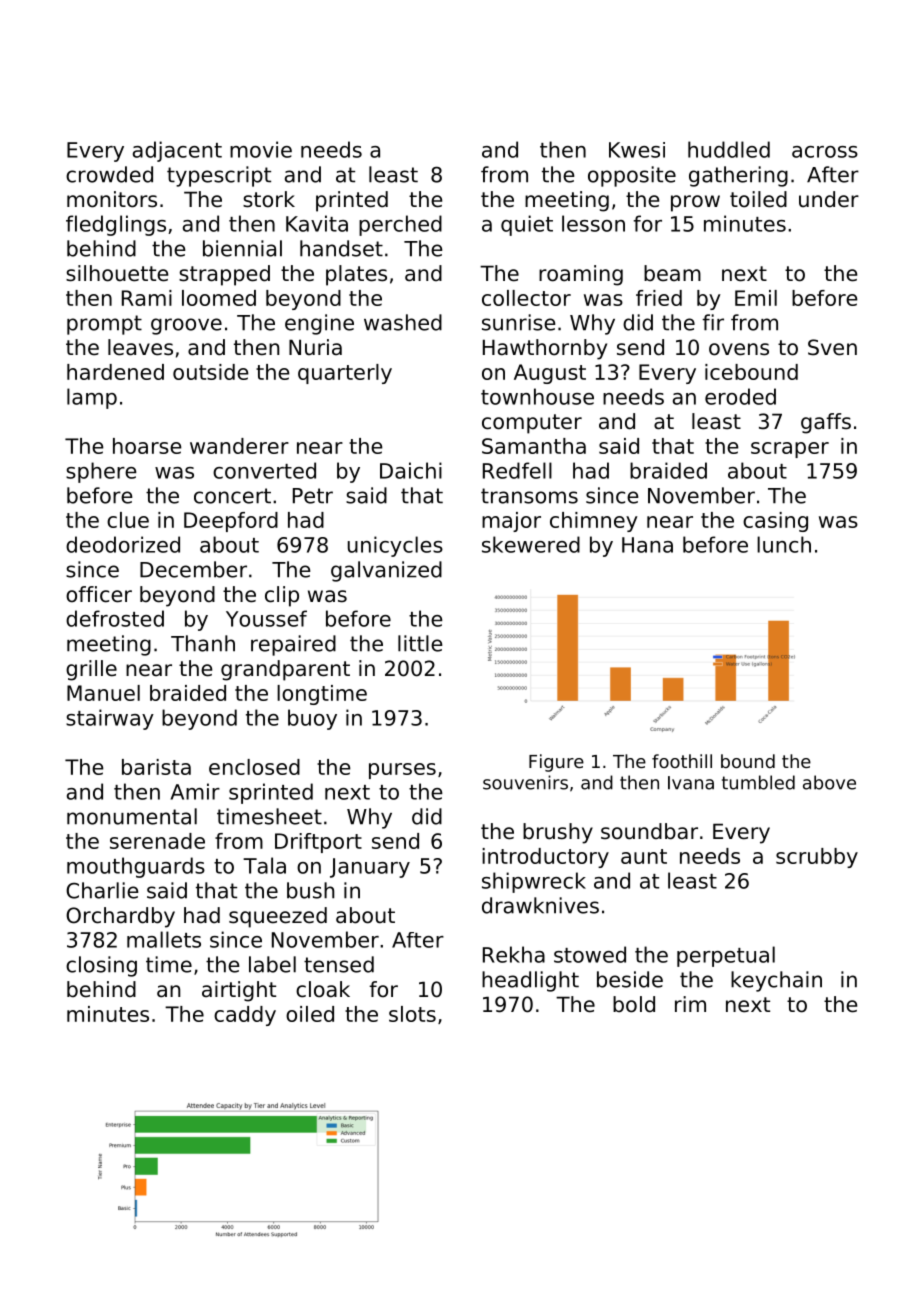  What do you see at coordinates (682, 761) in the screenshot?
I see `foothill` at bounding box center [682, 761].
